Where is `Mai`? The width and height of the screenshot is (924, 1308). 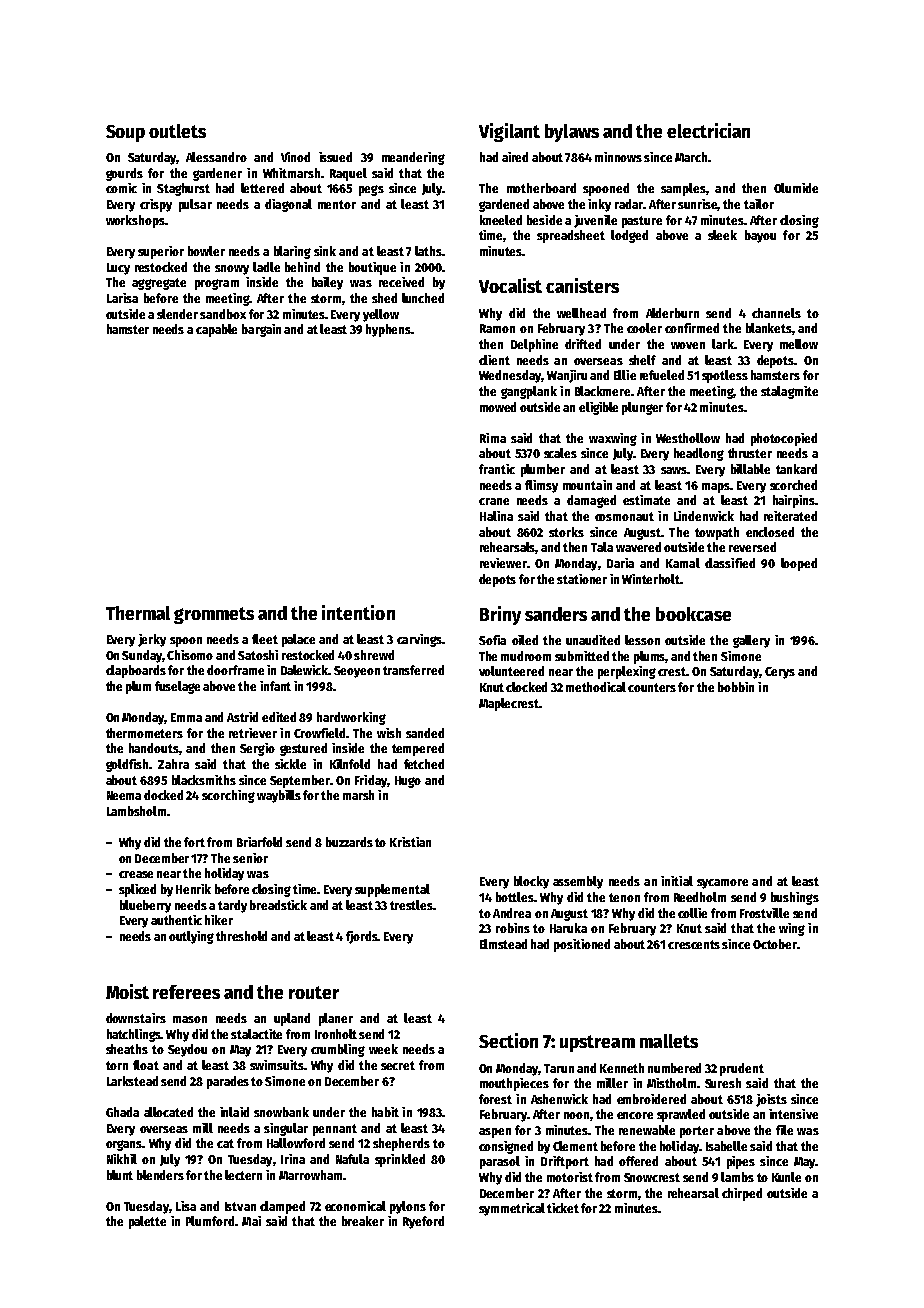
Mai is located at coordinates (251, 1221).
